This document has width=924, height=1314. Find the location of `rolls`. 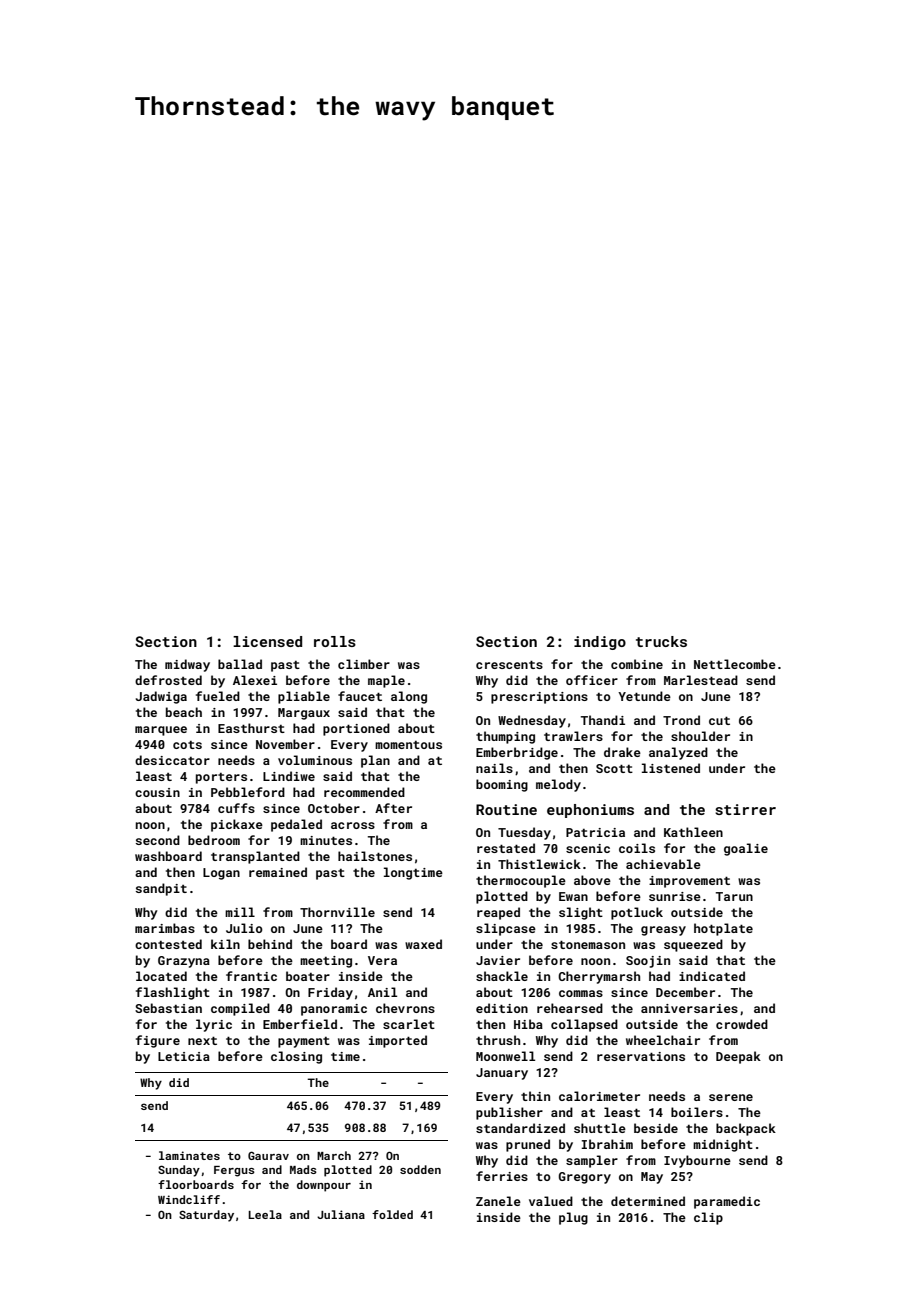

rolls is located at coordinates (335, 641).
